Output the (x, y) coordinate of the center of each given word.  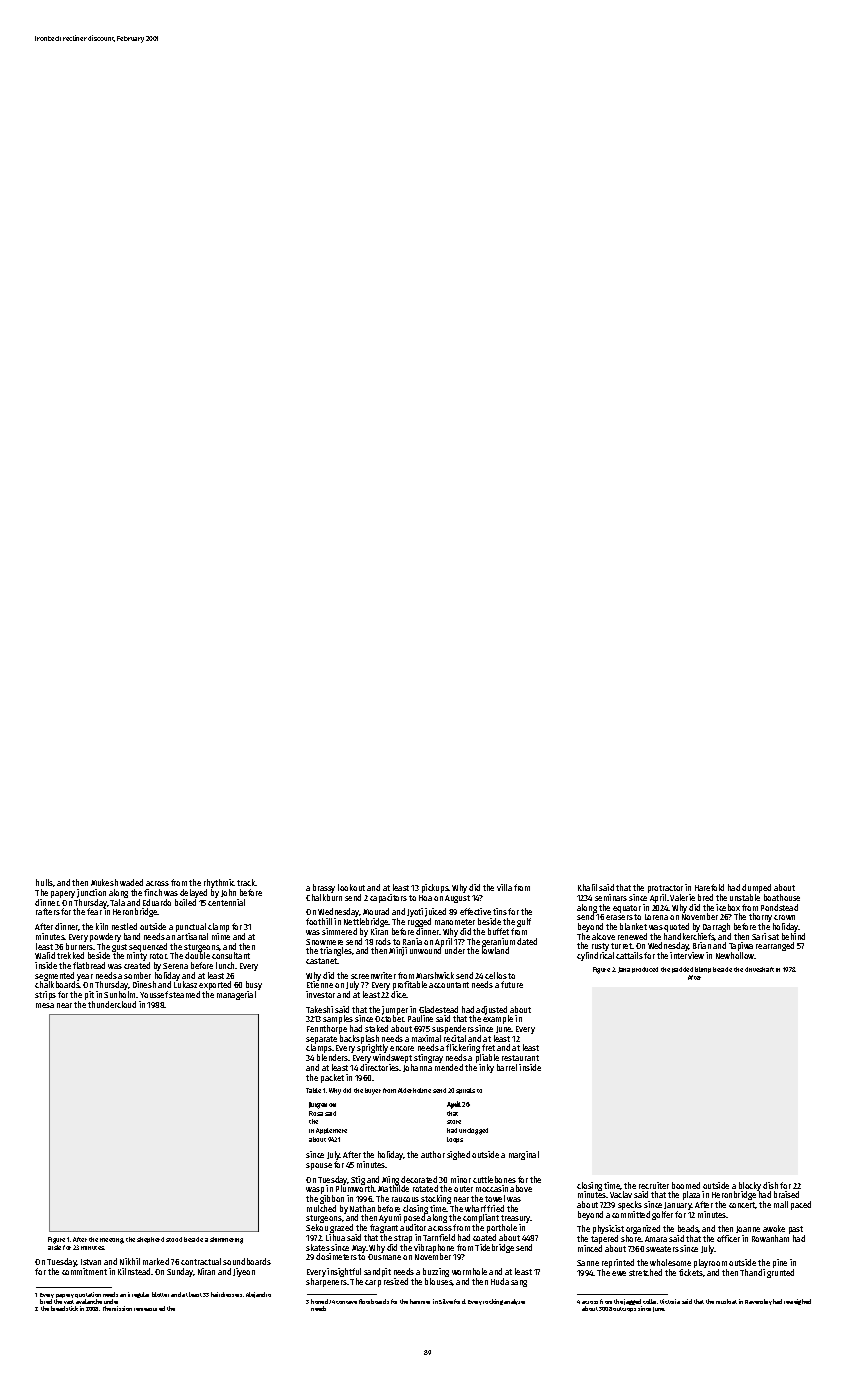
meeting (112, 1241)
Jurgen (318, 1105)
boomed (686, 1185)
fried (495, 1208)
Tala (117, 902)
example (498, 1020)
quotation (88, 1295)
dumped (756, 888)
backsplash (359, 1040)
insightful (344, 1272)
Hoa (425, 898)
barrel (507, 1067)
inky (486, 1068)
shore (631, 1238)
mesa (45, 1005)
